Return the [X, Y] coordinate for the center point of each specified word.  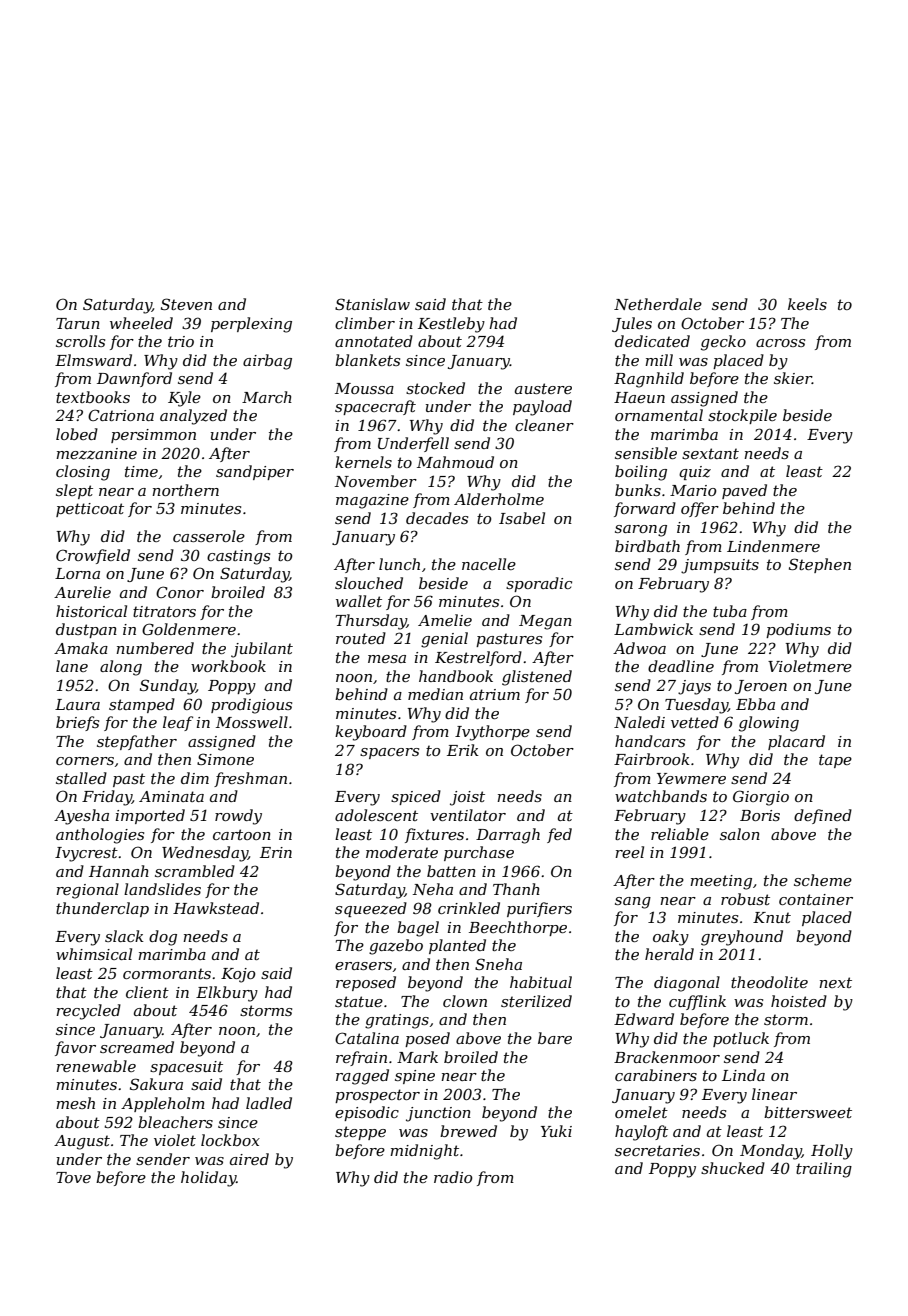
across [780, 343]
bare [555, 1038]
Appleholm [163, 1104]
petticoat [90, 510]
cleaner [544, 425]
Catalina [367, 1038]
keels [807, 304]
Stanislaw [372, 304]
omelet [641, 1112]
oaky [671, 938]
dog [163, 938]
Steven [186, 304]
